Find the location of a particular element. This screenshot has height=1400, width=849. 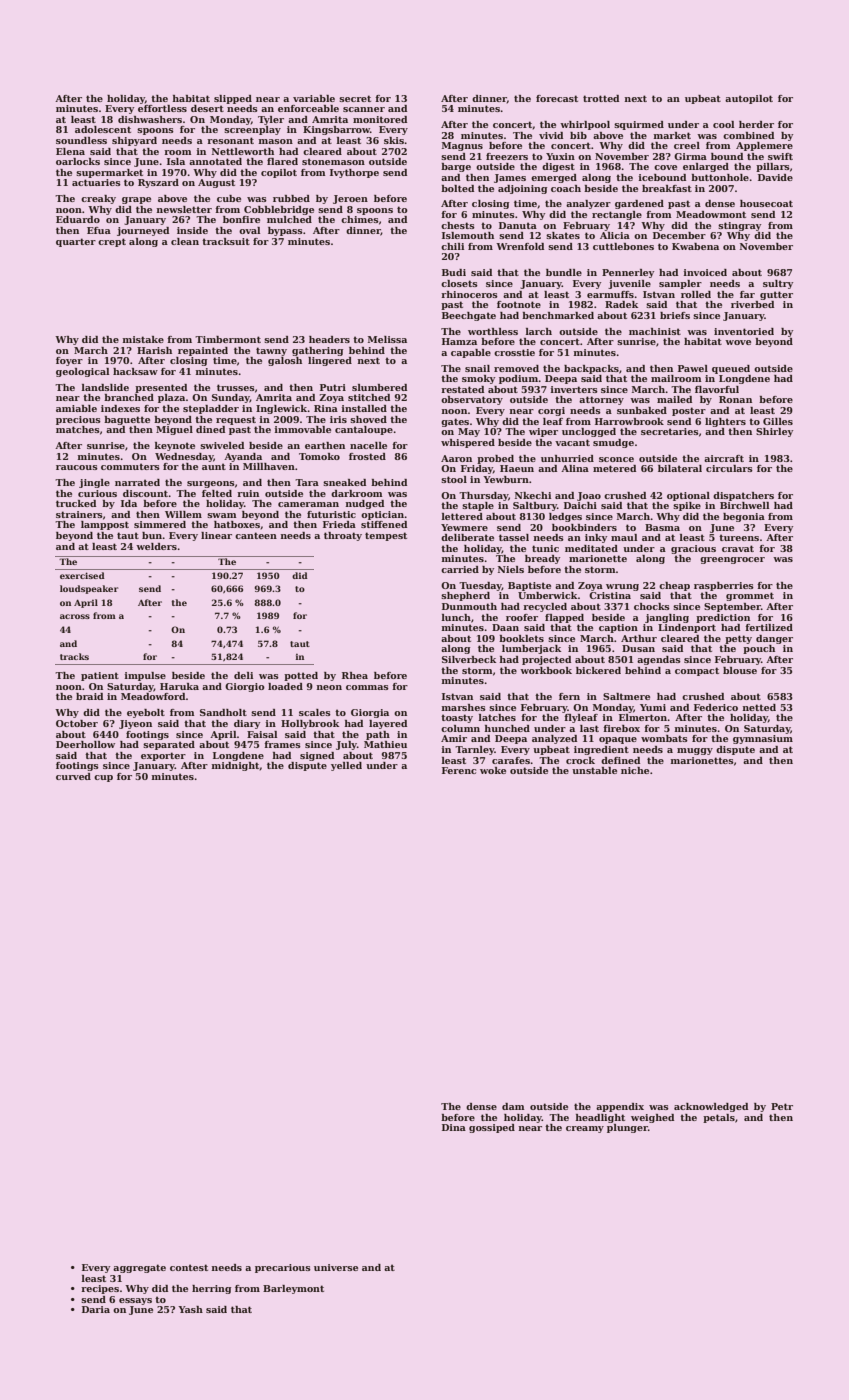

acknowledged is located at coordinates (711, 1107).
